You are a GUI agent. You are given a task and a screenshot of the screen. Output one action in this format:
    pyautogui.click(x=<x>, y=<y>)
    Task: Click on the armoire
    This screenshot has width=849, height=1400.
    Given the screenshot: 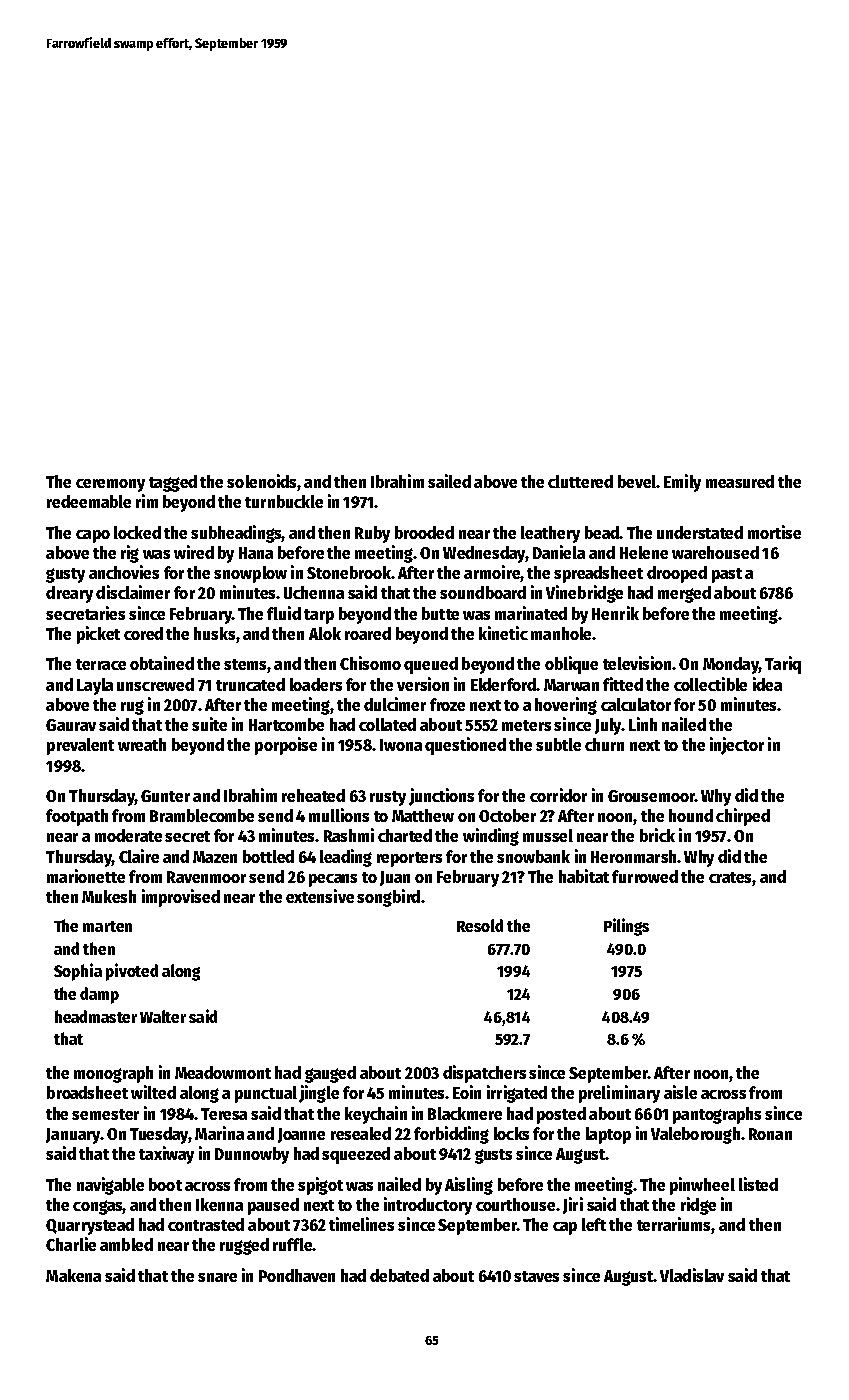 What is the action you would take?
    pyautogui.click(x=492, y=572)
